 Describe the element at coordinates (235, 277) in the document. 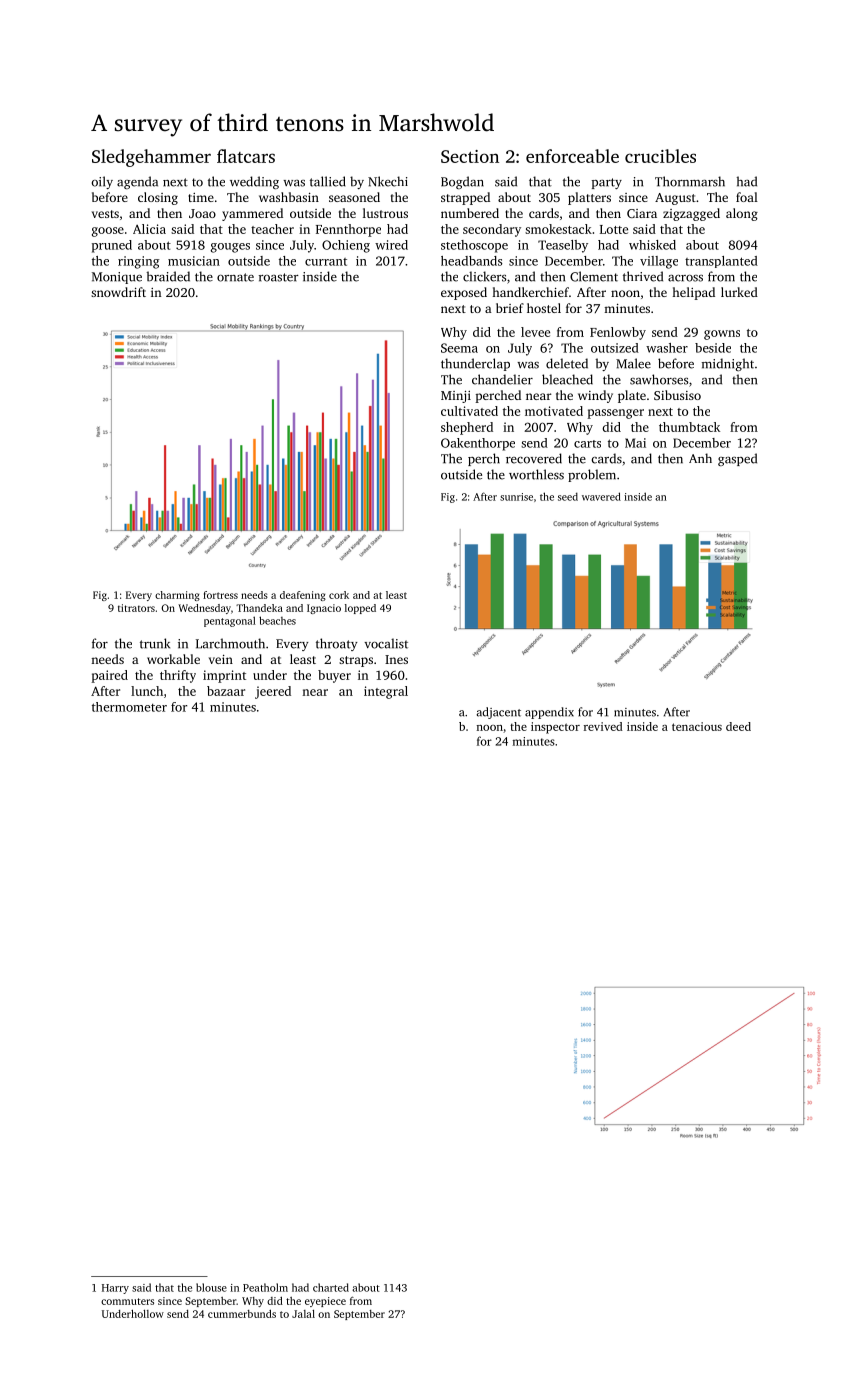

I see `ornate` at that location.
